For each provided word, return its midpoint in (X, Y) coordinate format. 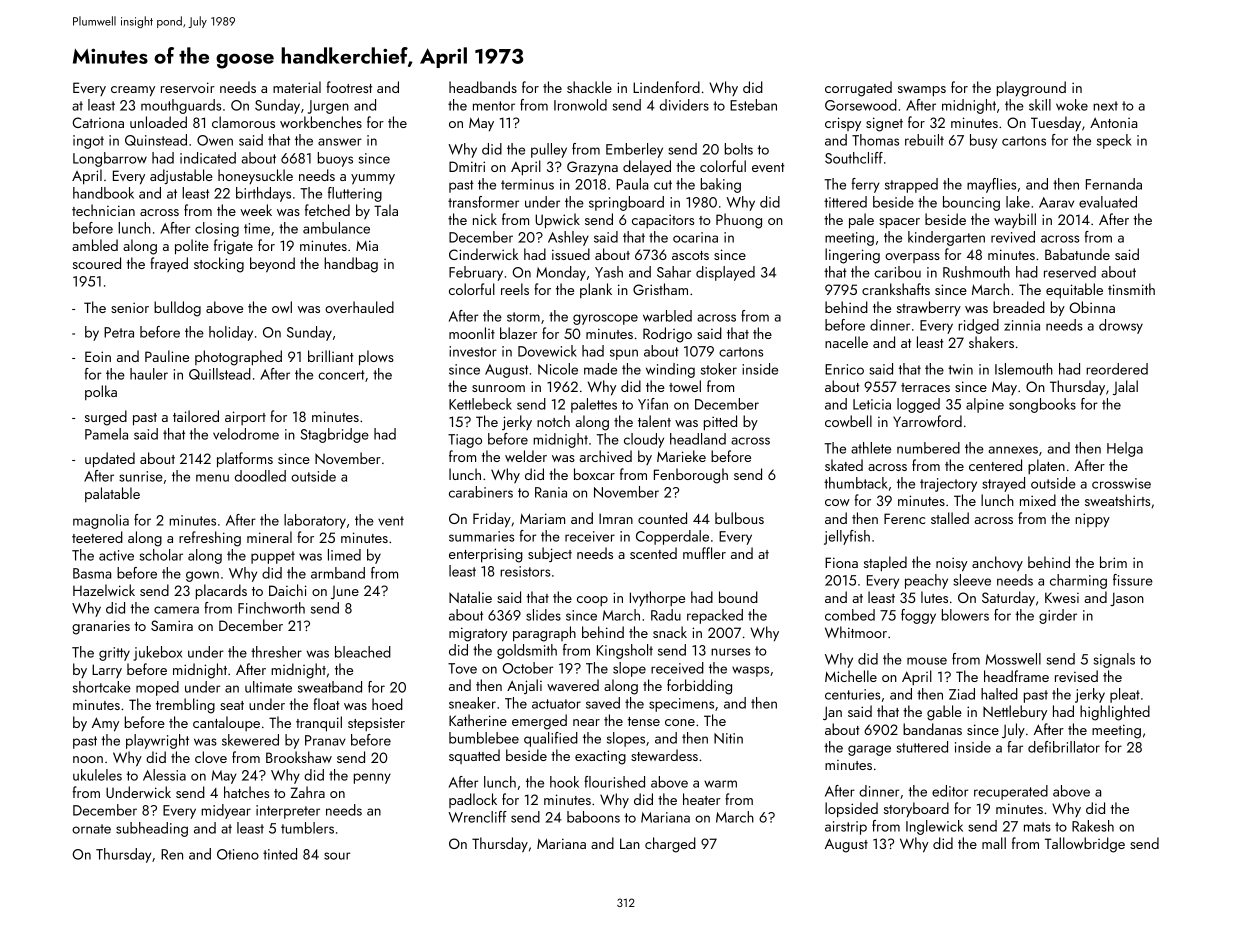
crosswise (1121, 483)
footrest (349, 87)
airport (245, 418)
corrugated (858, 89)
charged (670, 845)
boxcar (594, 474)
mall (994, 843)
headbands (483, 87)
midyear (226, 811)
